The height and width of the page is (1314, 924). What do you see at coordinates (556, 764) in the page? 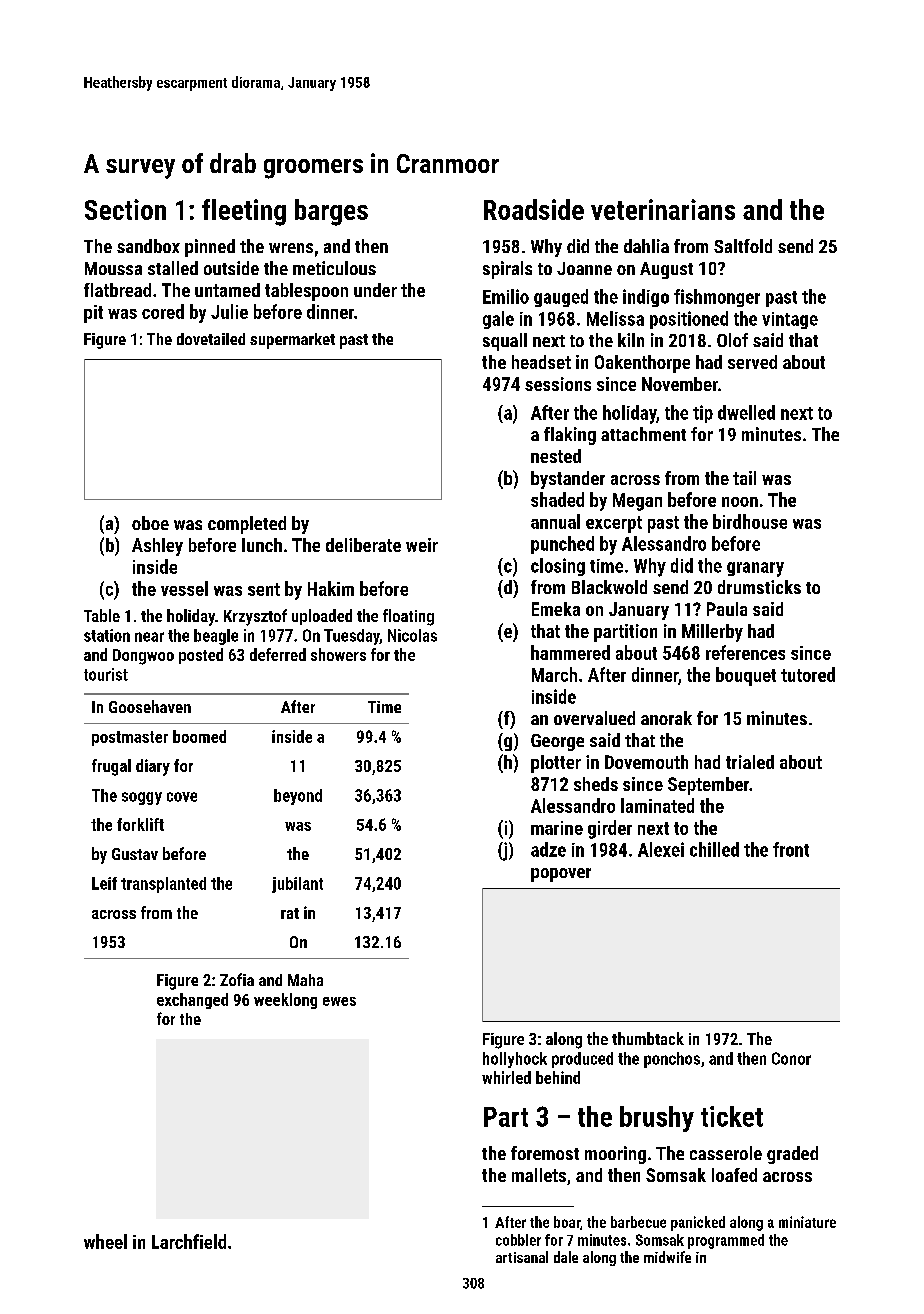
I see `plotter` at bounding box center [556, 764].
